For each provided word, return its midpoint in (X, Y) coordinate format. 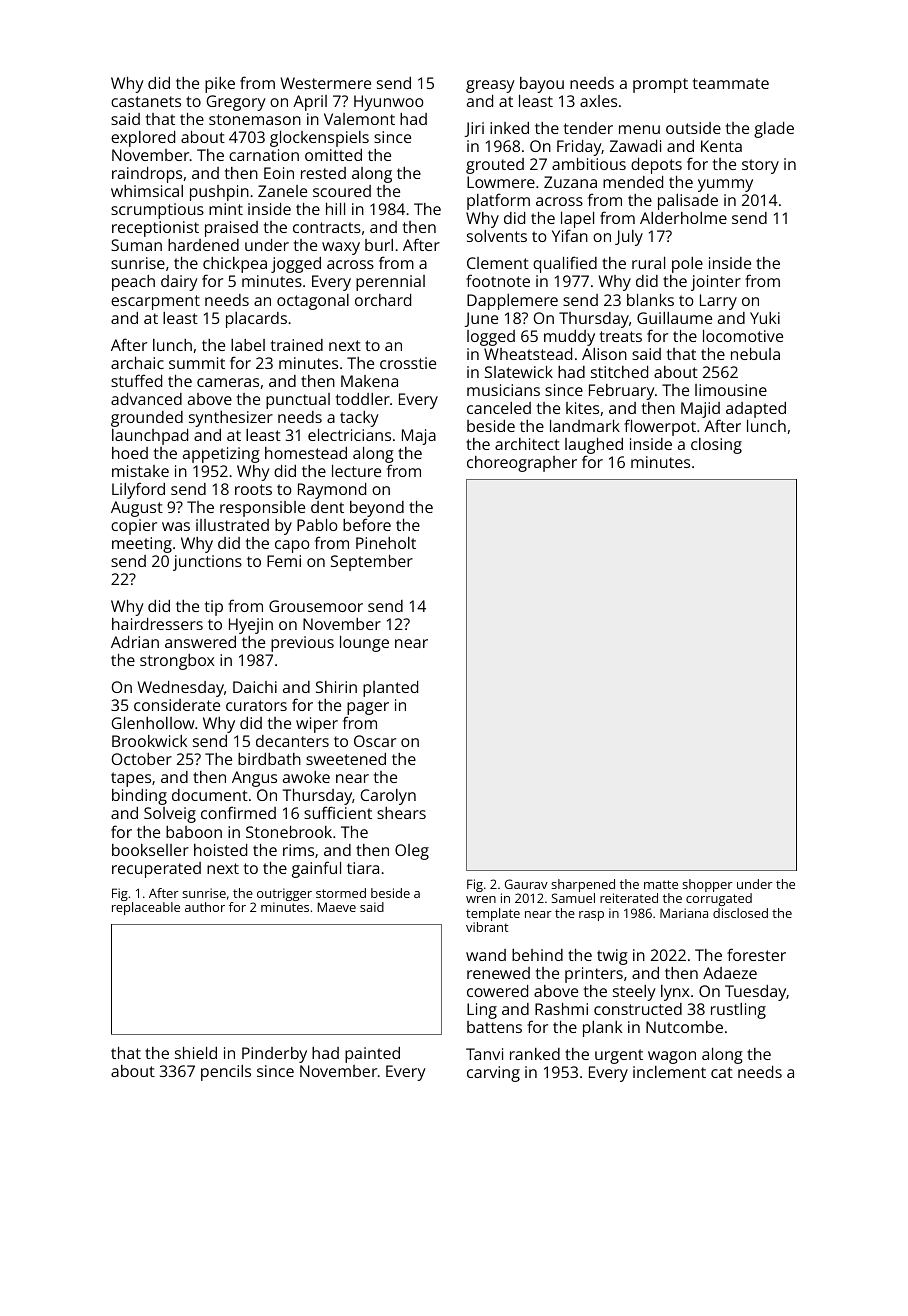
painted (372, 1055)
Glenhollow (153, 723)
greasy (490, 86)
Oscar (375, 741)
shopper (707, 885)
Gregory (236, 103)
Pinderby (274, 1055)
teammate (731, 83)
